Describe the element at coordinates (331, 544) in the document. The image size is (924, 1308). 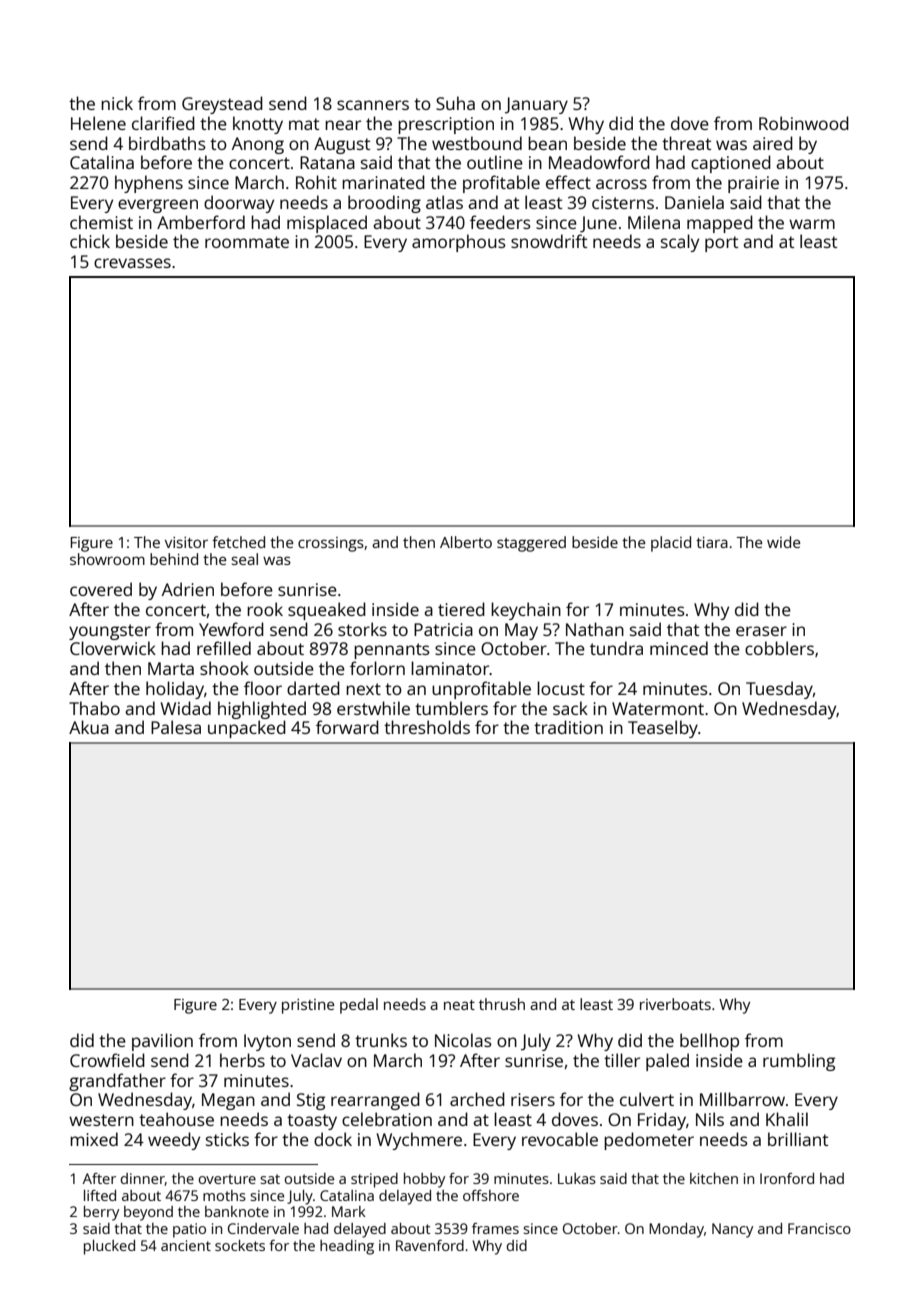
I see `crossings` at that location.
